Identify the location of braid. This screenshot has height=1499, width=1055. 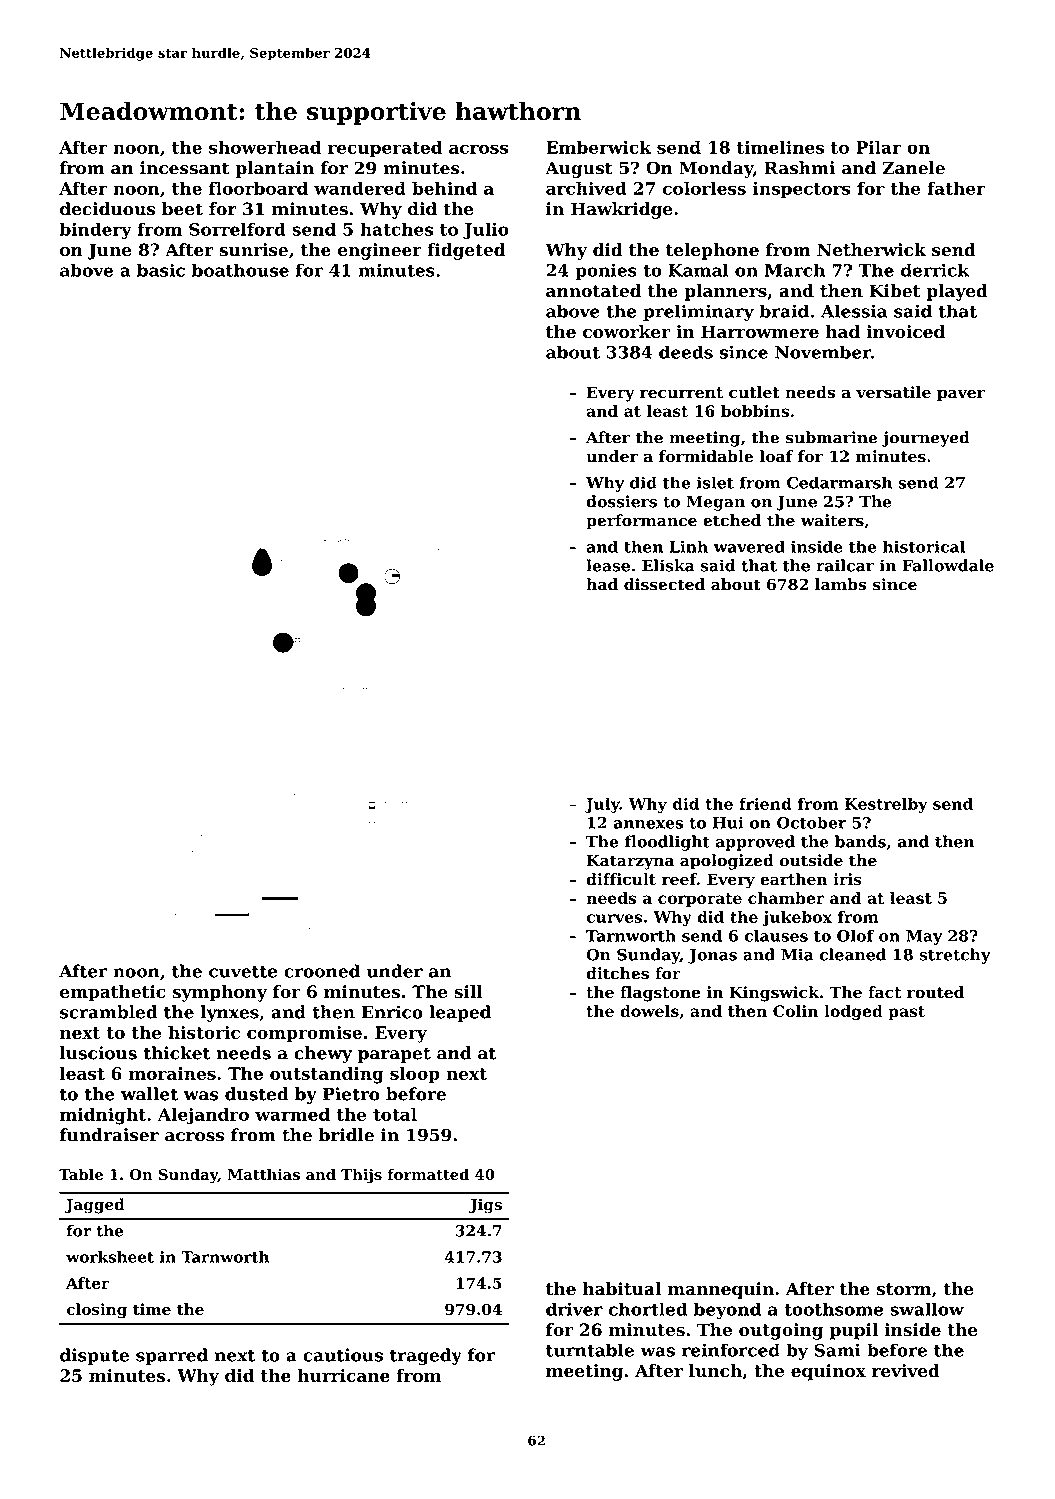
(784, 311).
